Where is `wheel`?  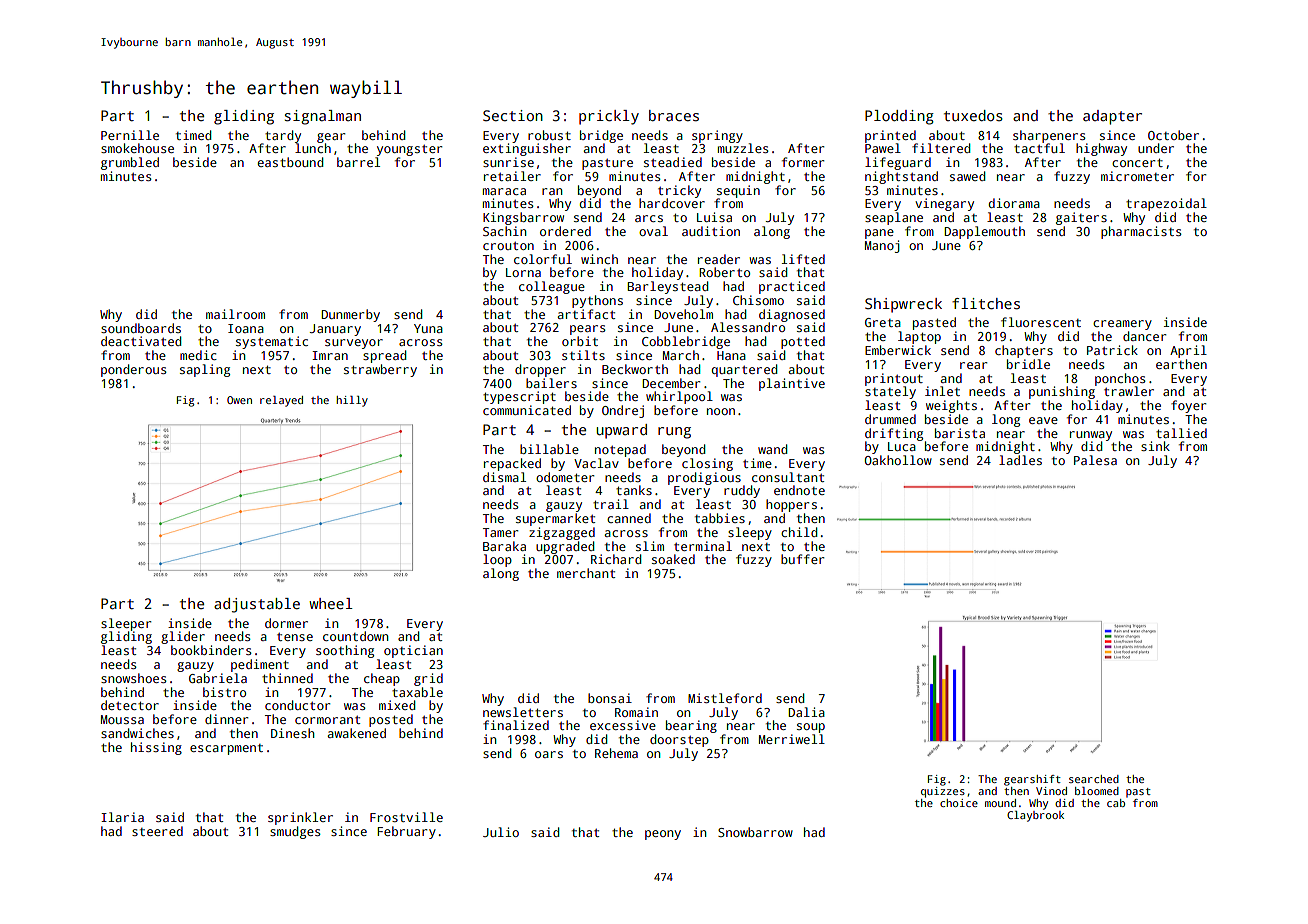
wheel is located at coordinates (331, 603).
